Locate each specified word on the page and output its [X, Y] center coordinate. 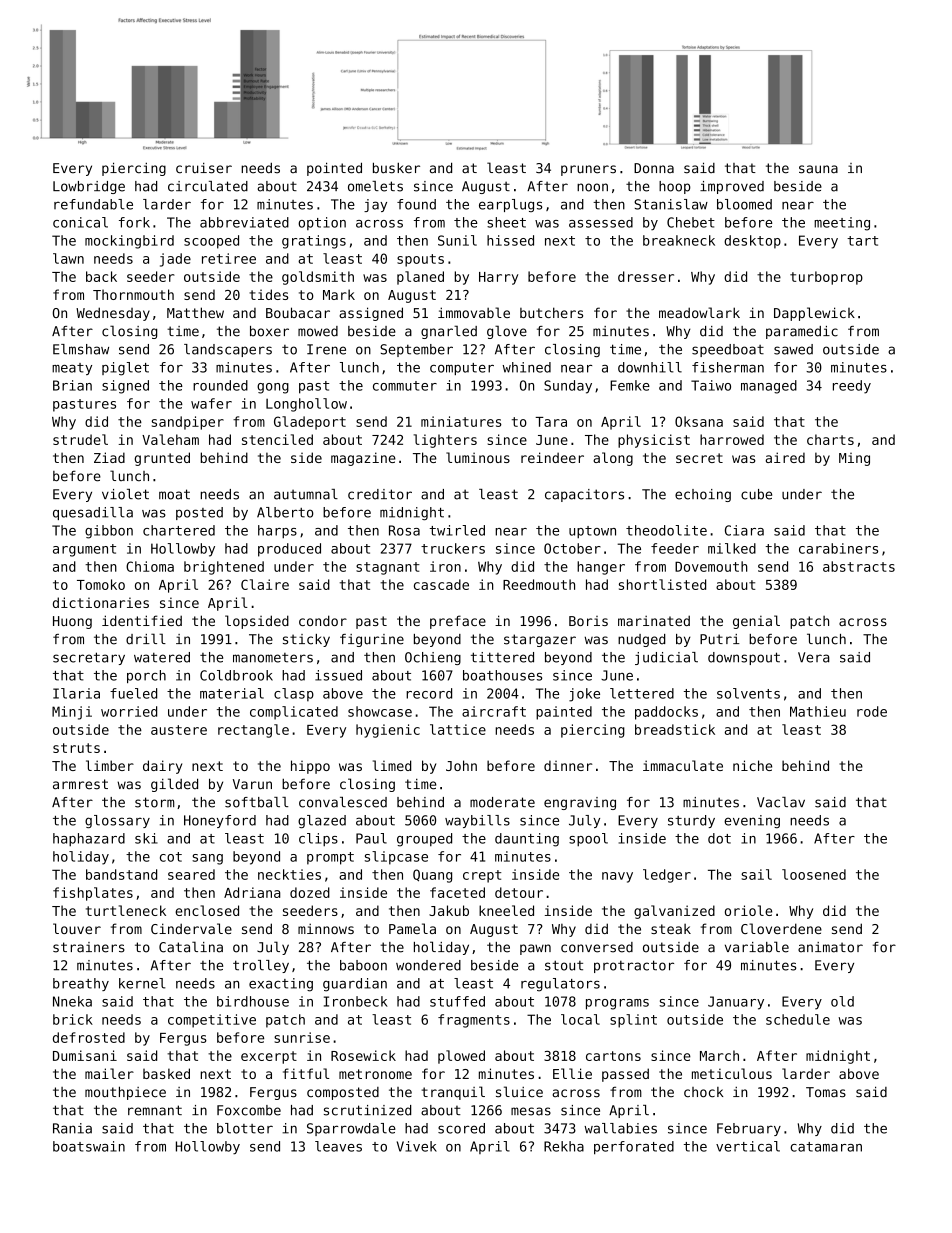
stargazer [540, 640]
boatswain [89, 1146]
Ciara [744, 530]
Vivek [417, 1146]
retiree [229, 258]
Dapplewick [814, 314]
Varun [252, 784]
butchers [551, 312]
